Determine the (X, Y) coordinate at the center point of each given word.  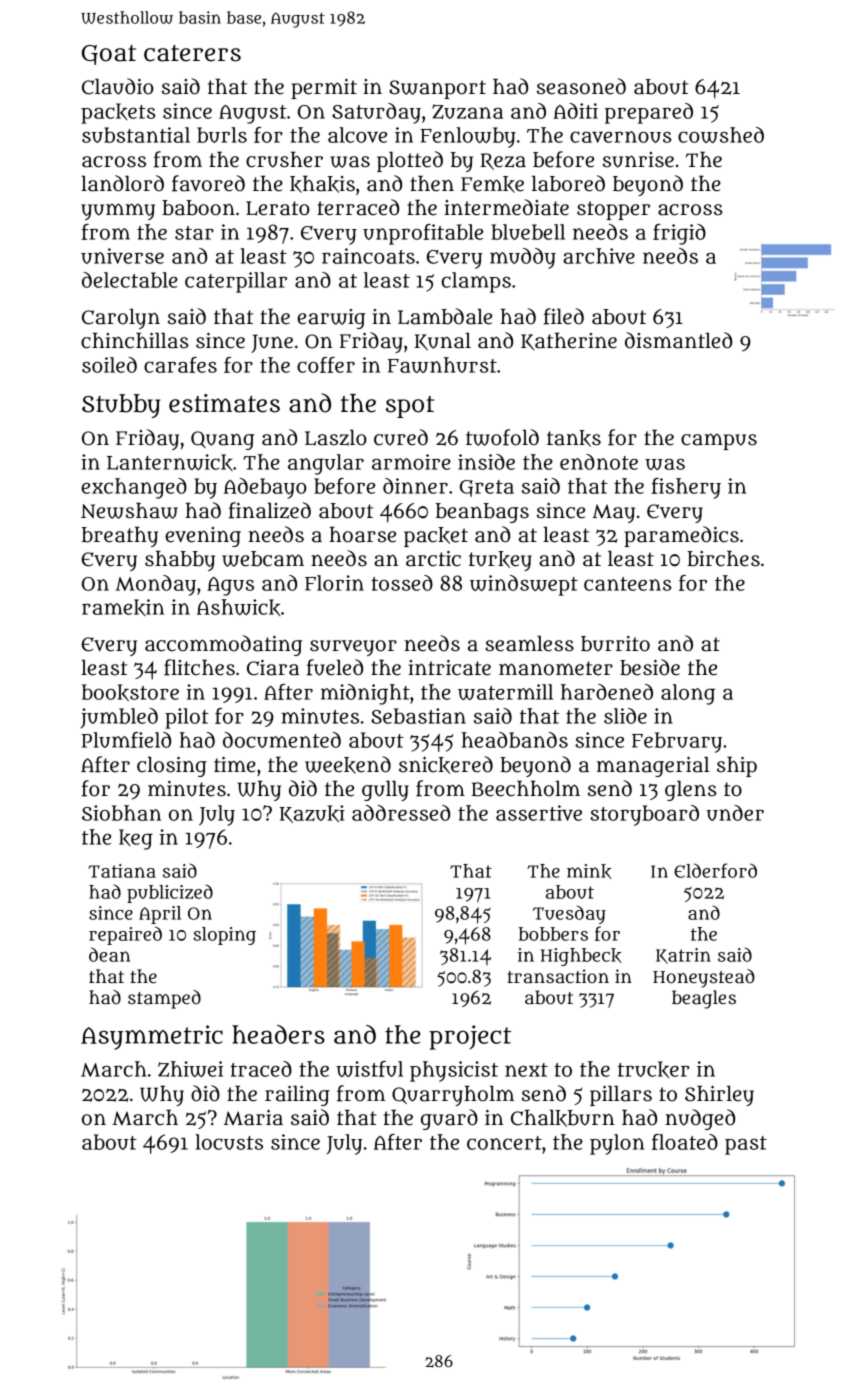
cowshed (721, 135)
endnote (599, 462)
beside (650, 667)
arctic (433, 559)
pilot (187, 718)
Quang (223, 440)
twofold (502, 437)
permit (324, 89)
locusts (229, 1142)
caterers (192, 53)
